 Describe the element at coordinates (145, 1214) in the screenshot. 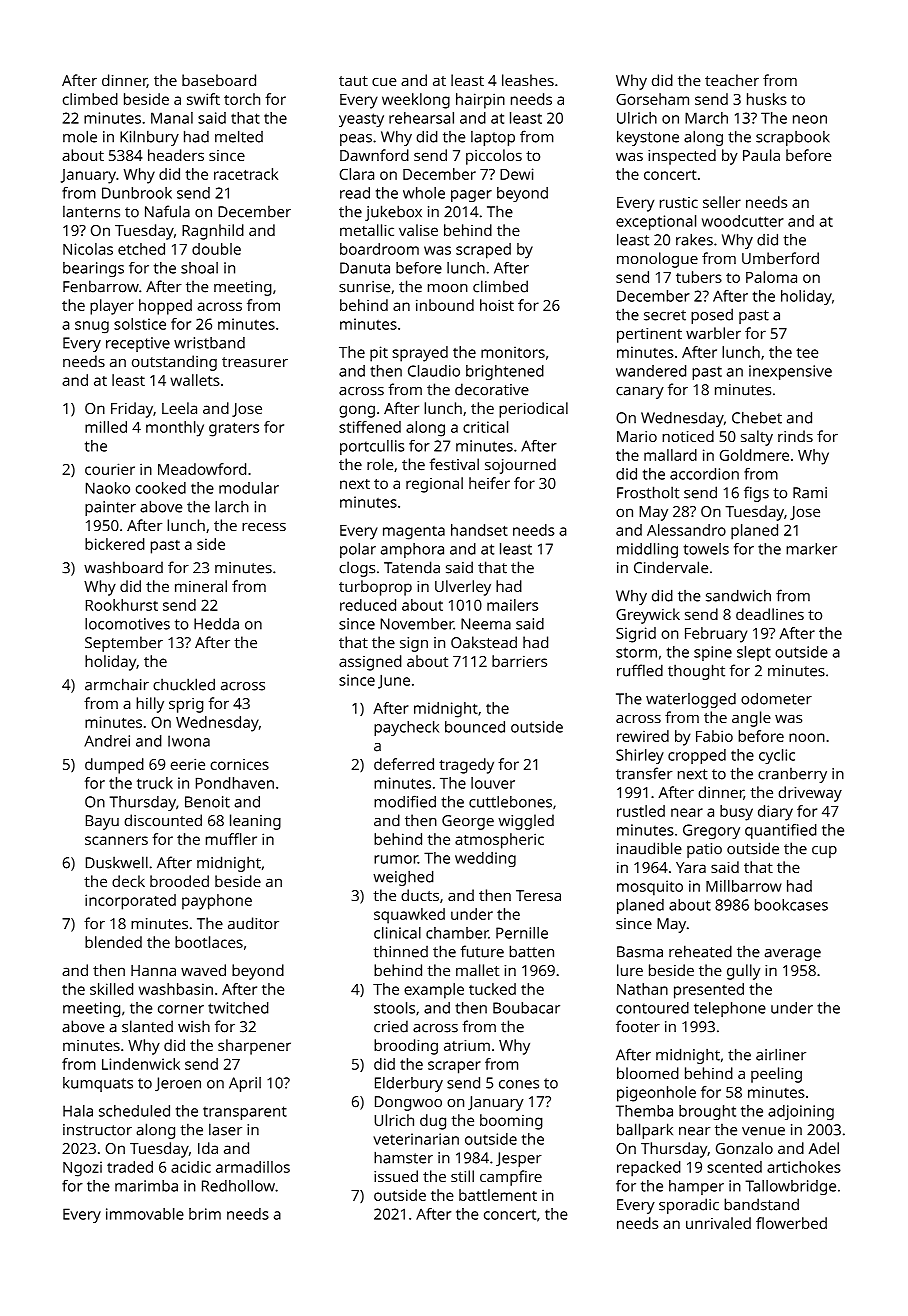

I see `immovable` at that location.
